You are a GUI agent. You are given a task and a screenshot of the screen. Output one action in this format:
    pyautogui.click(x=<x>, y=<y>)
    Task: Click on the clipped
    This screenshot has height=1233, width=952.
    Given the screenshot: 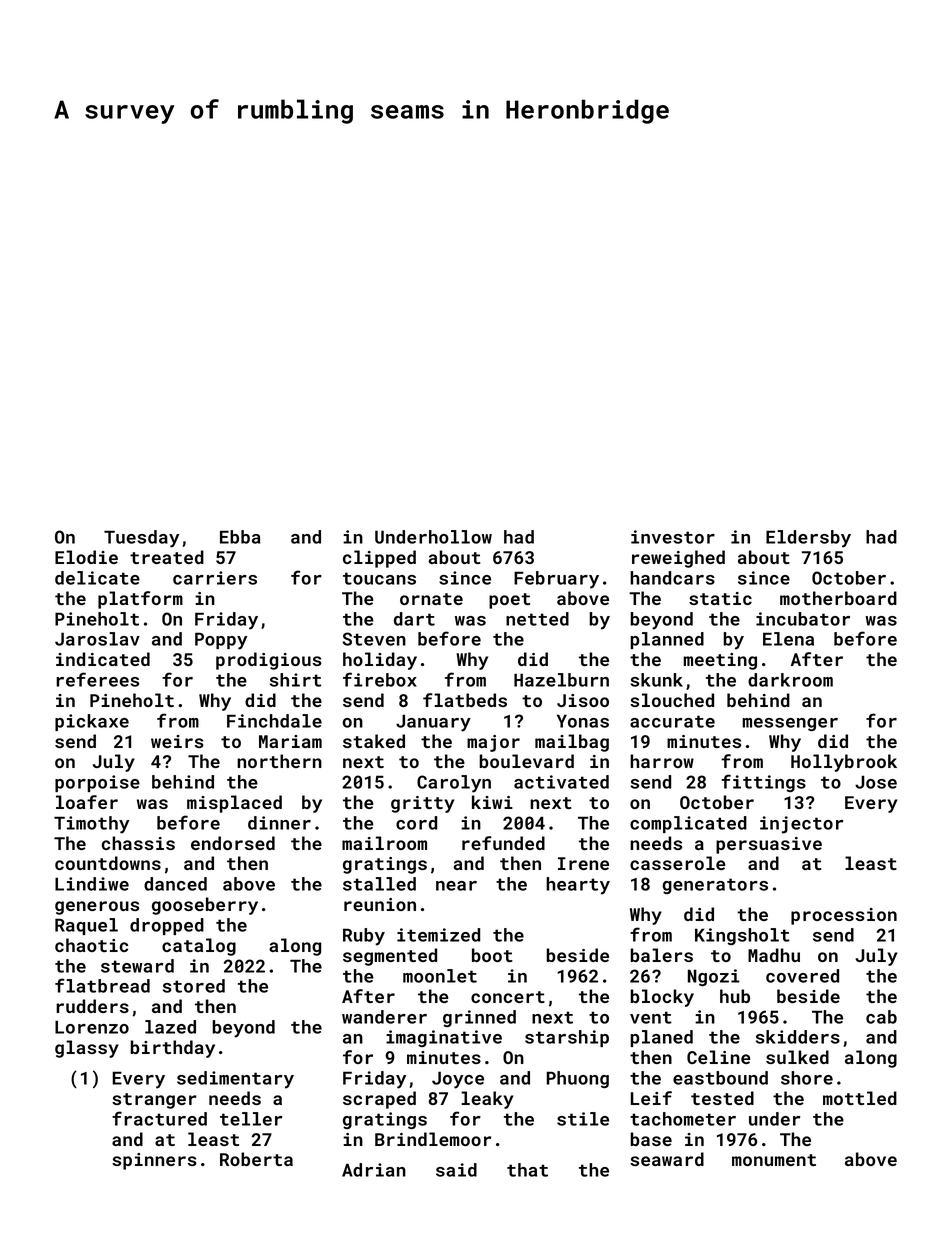 What is the action you would take?
    pyautogui.click(x=379, y=559)
